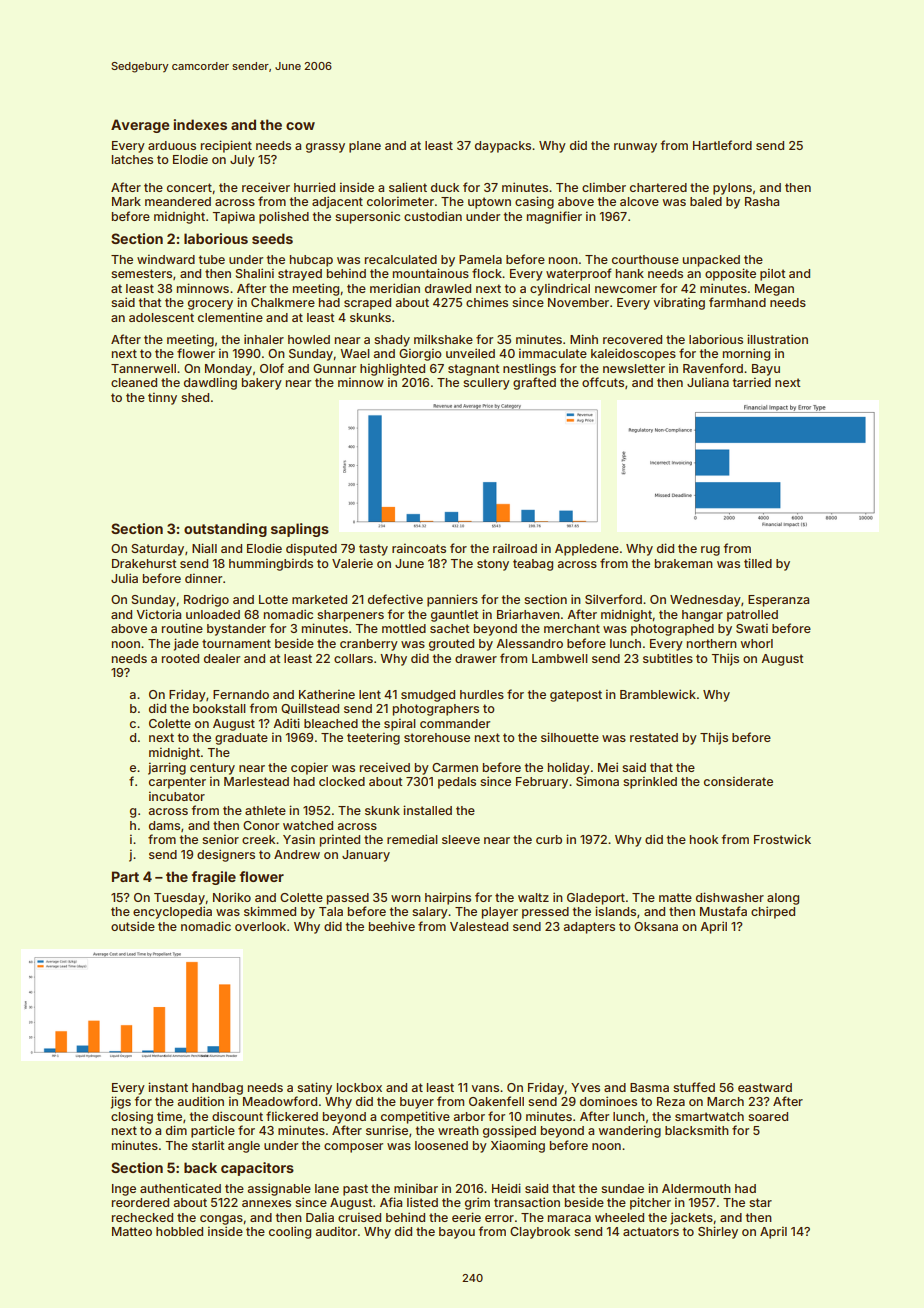 This image has height=1308, width=924. Describe the element at coordinates (773, 274) in the image. I see `pilot` at that location.
